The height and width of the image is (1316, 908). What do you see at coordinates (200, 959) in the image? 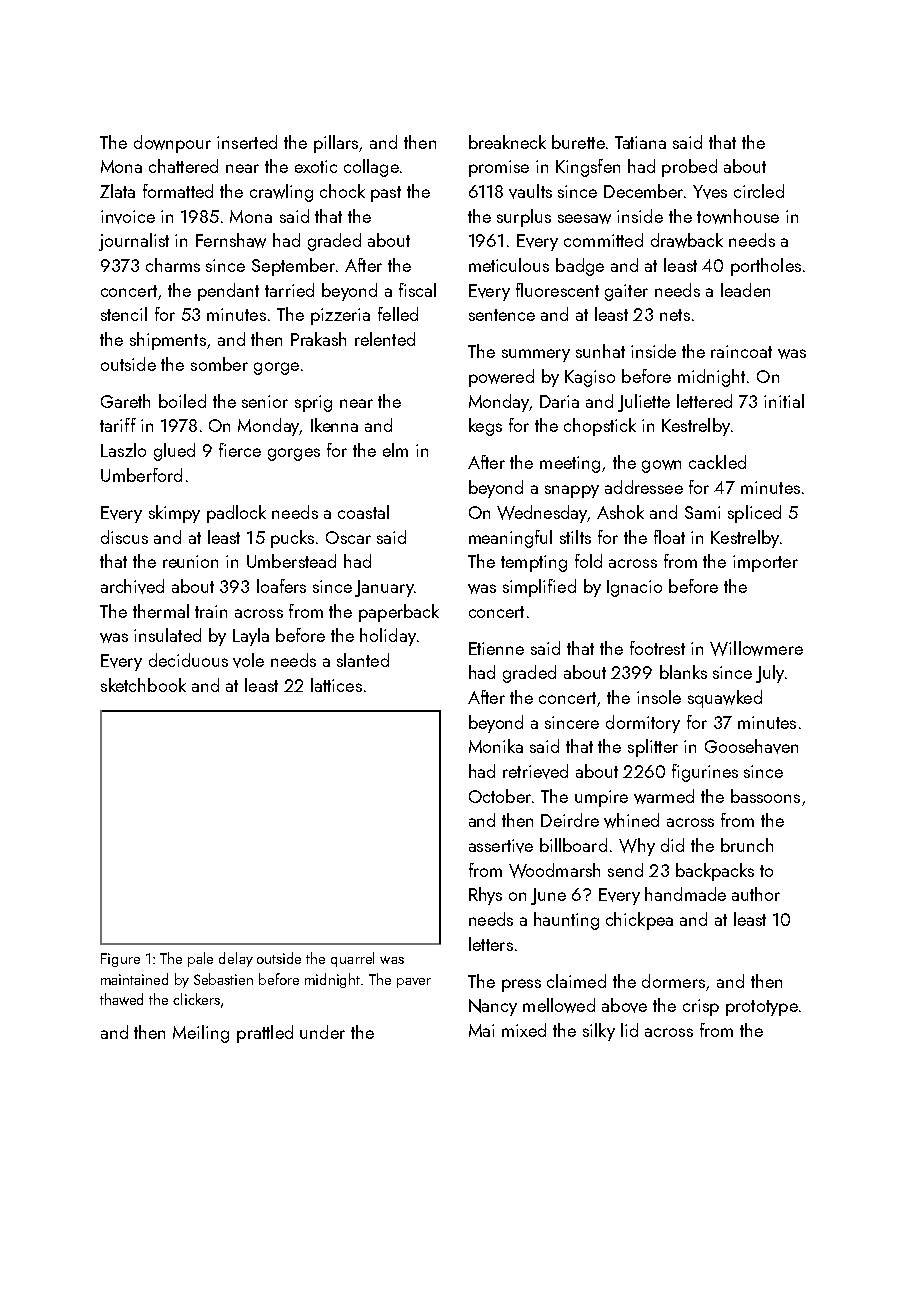
I see `pale` at bounding box center [200, 959].
